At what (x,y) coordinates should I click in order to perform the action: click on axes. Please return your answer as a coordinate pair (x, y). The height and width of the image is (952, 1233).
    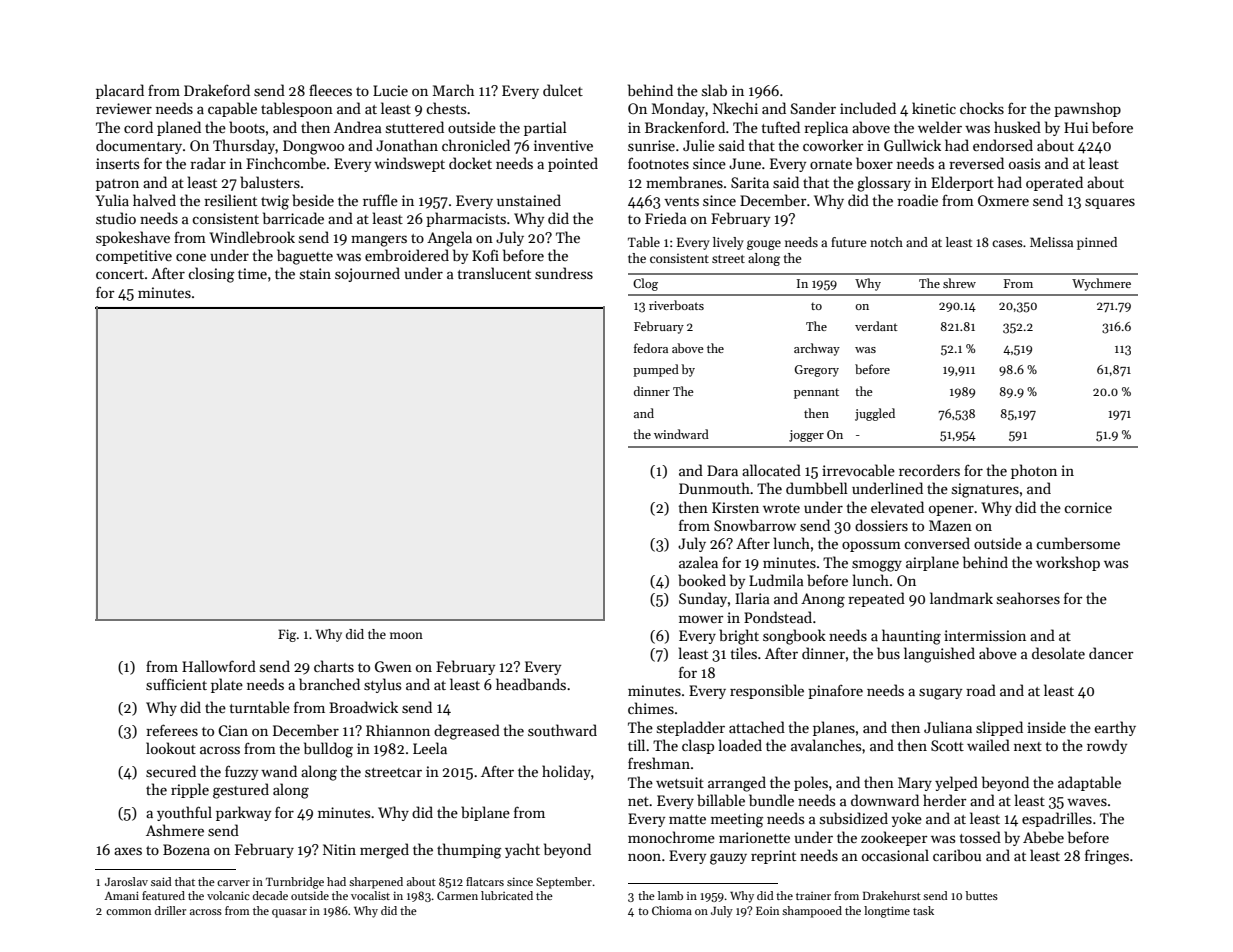
    Looking at the image, I should click on (128, 851).
